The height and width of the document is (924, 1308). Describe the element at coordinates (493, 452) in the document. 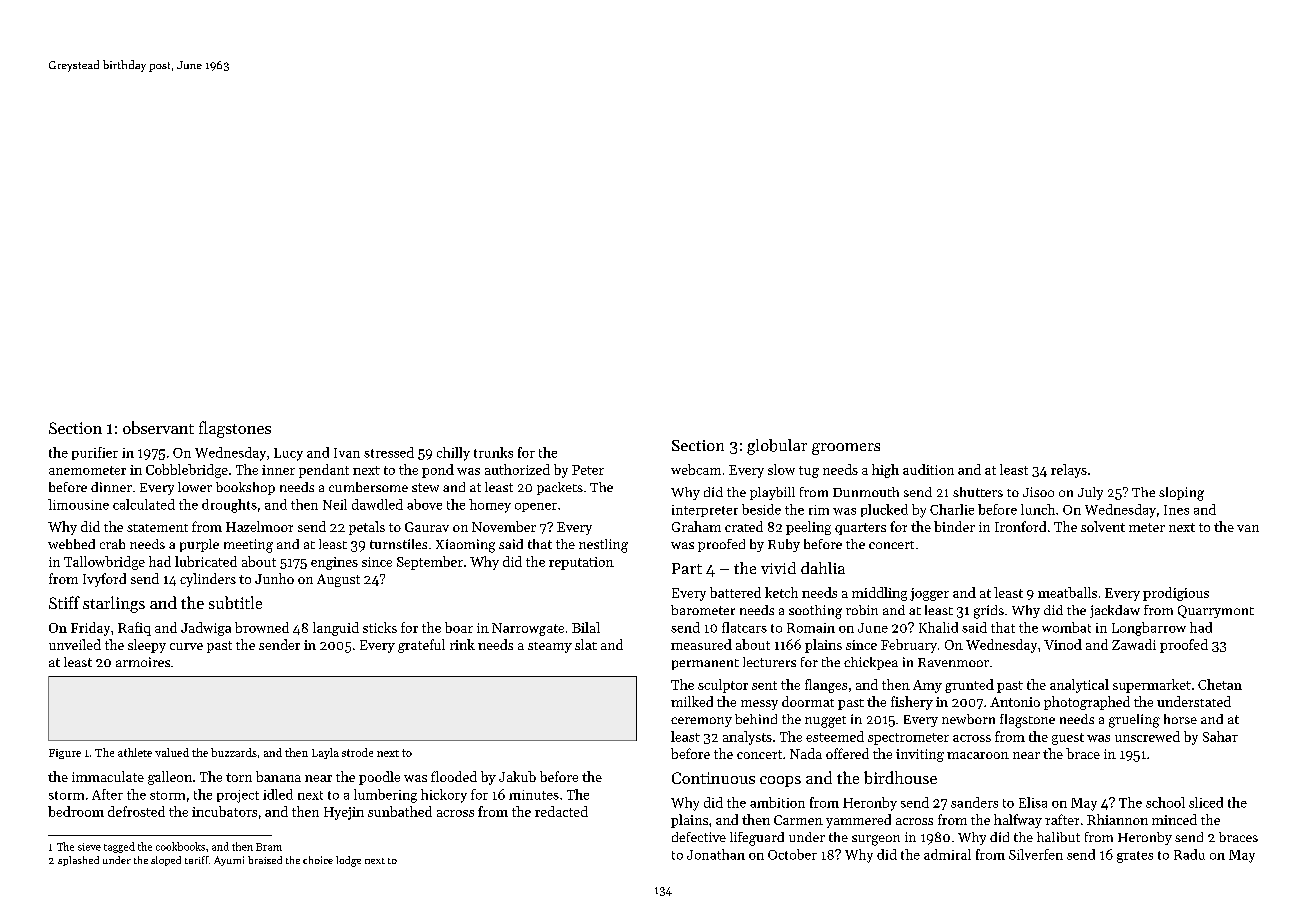

I see `trunks` at that location.
